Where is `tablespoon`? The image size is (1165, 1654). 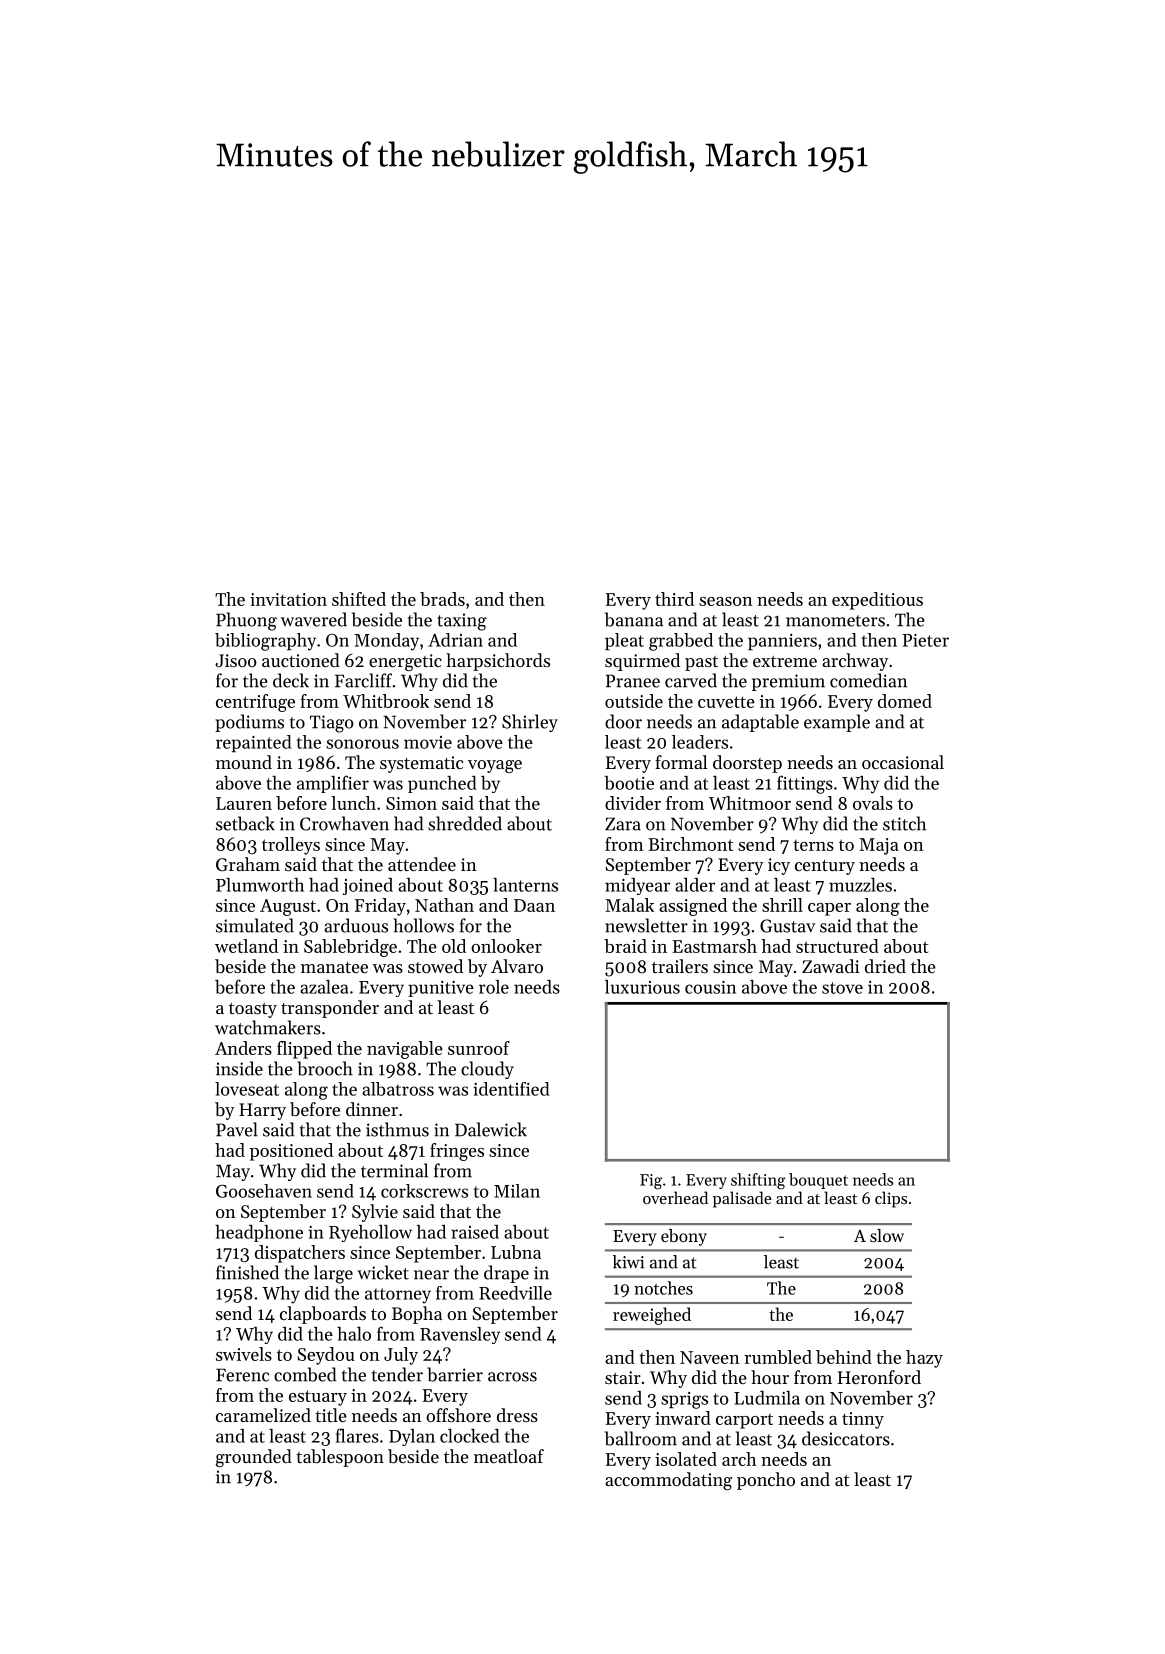
tablespoon is located at coordinates (340, 1458).
